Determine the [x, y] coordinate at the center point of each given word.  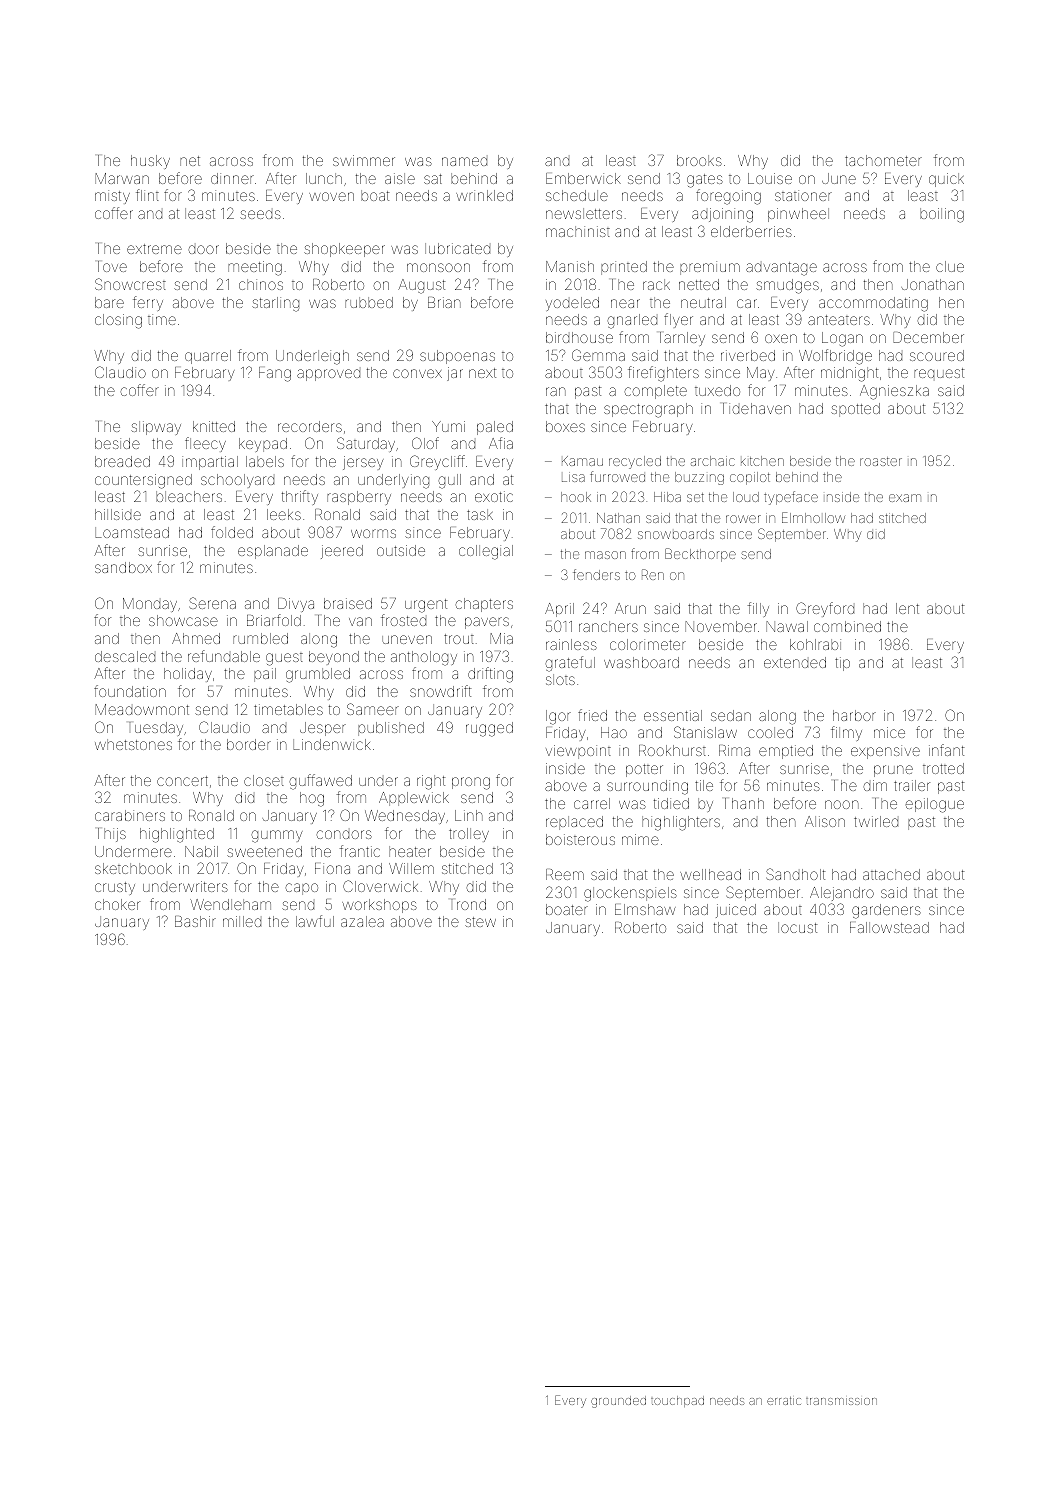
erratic [784, 1401]
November [721, 626]
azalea [362, 921]
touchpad [677, 1401]
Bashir [195, 921]
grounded [618, 1402]
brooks [699, 160]
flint [147, 195]
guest [284, 659]
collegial [486, 552]
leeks [284, 514]
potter [644, 770]
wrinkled [484, 195]
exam [905, 498]
